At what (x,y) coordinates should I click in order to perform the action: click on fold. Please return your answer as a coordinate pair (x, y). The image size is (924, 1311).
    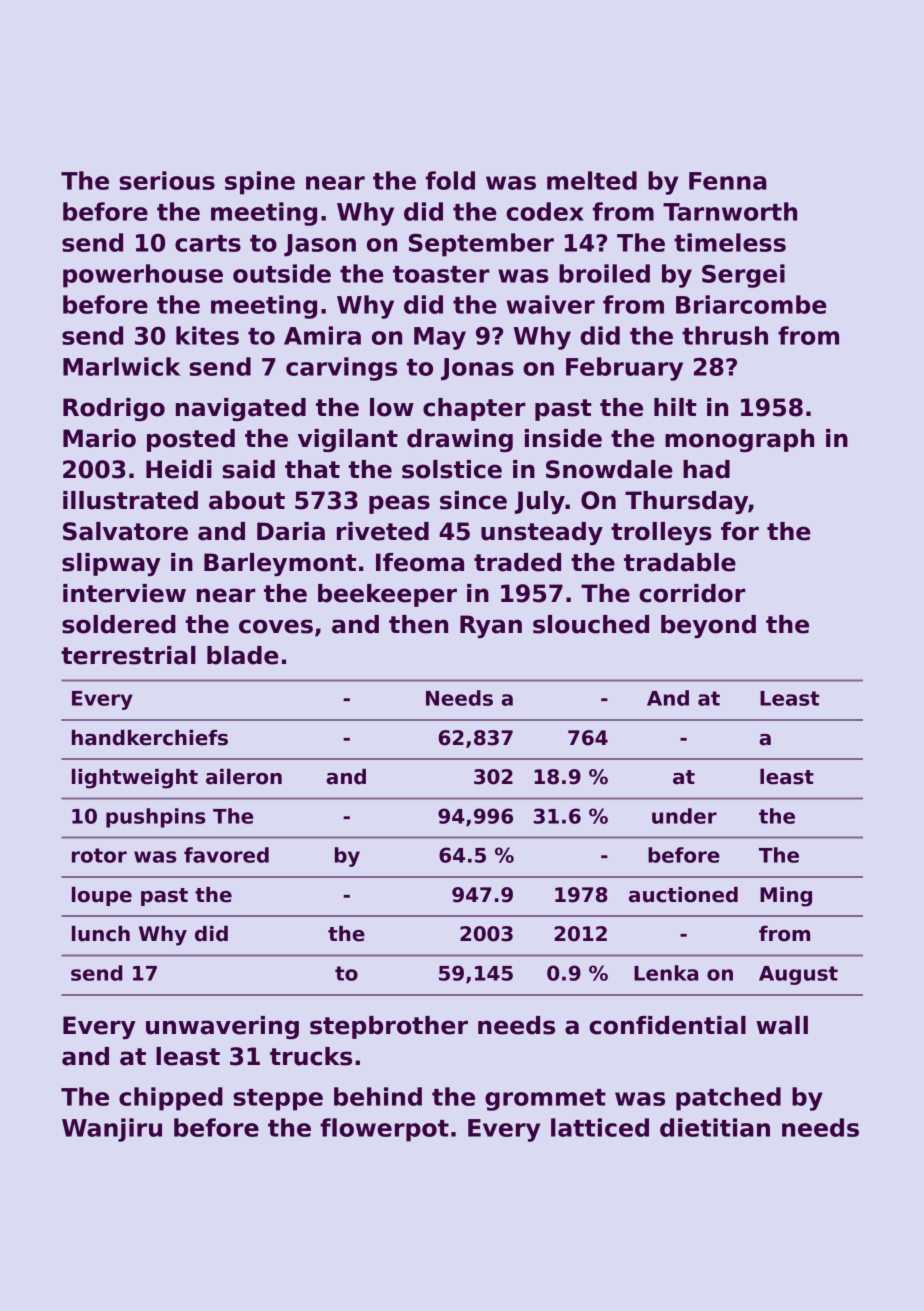
    Looking at the image, I should click on (450, 180).
